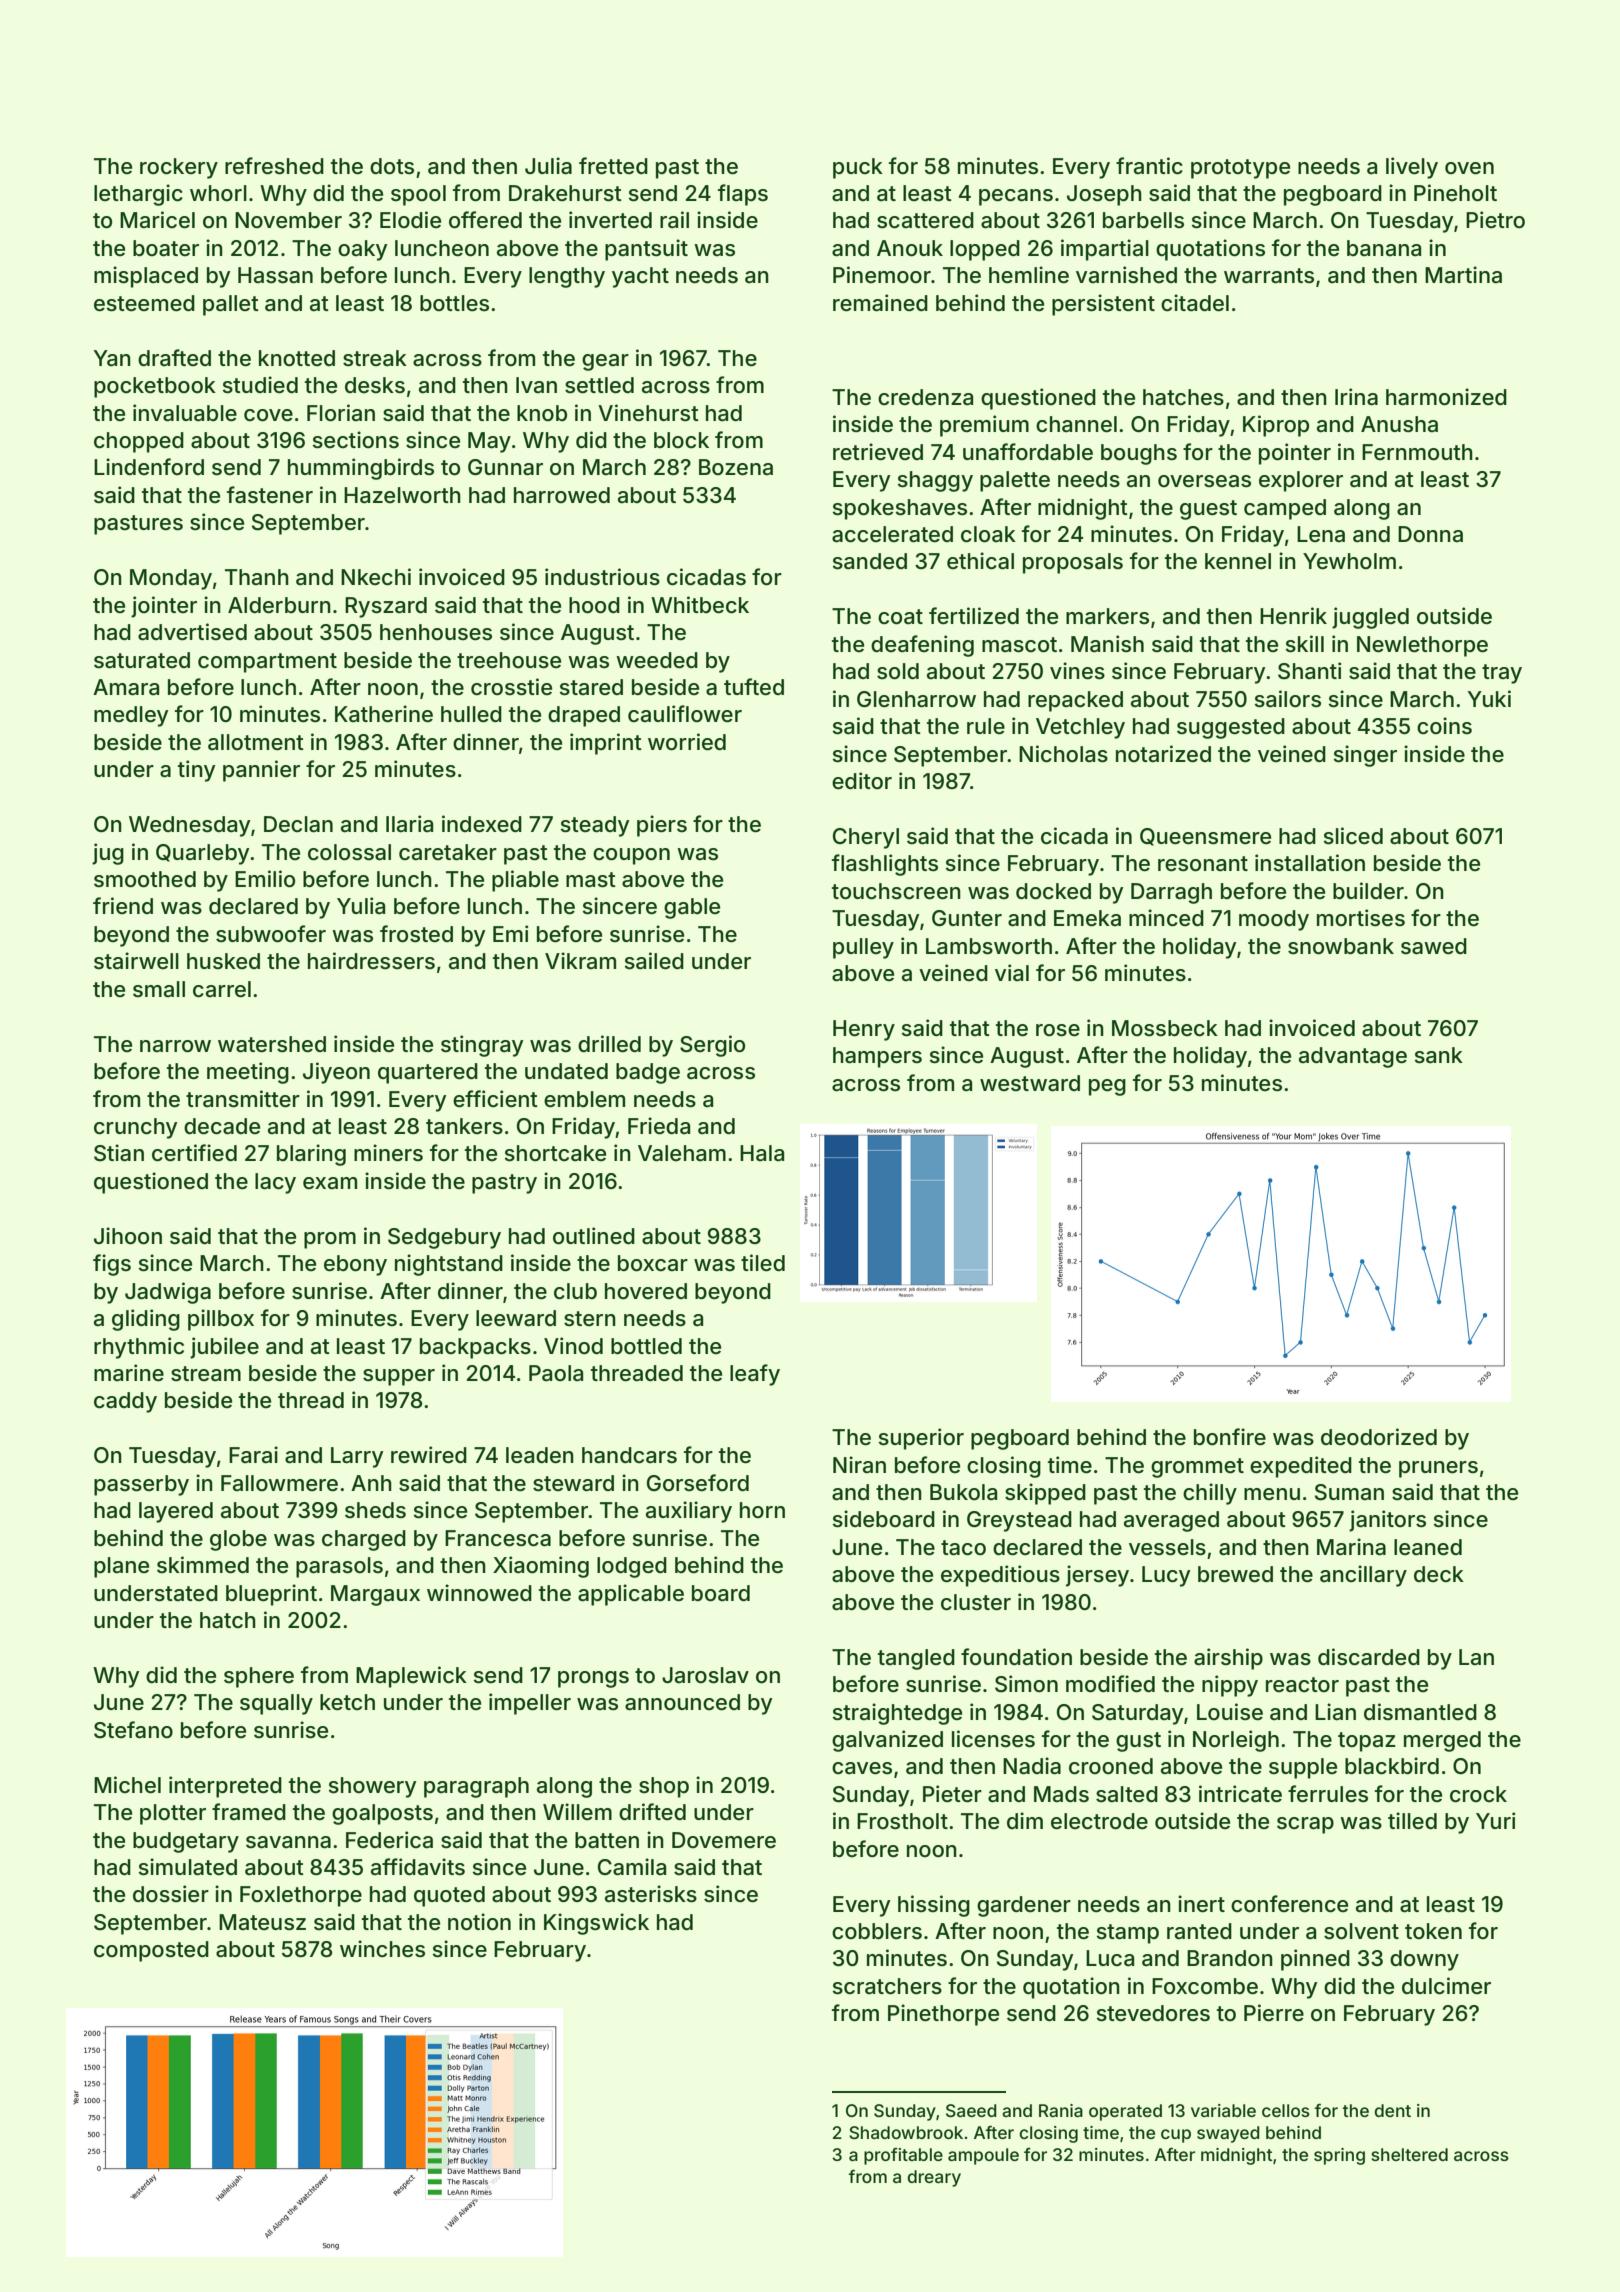 This document has width=1620, height=2292. I want to click on puck, so click(858, 168).
